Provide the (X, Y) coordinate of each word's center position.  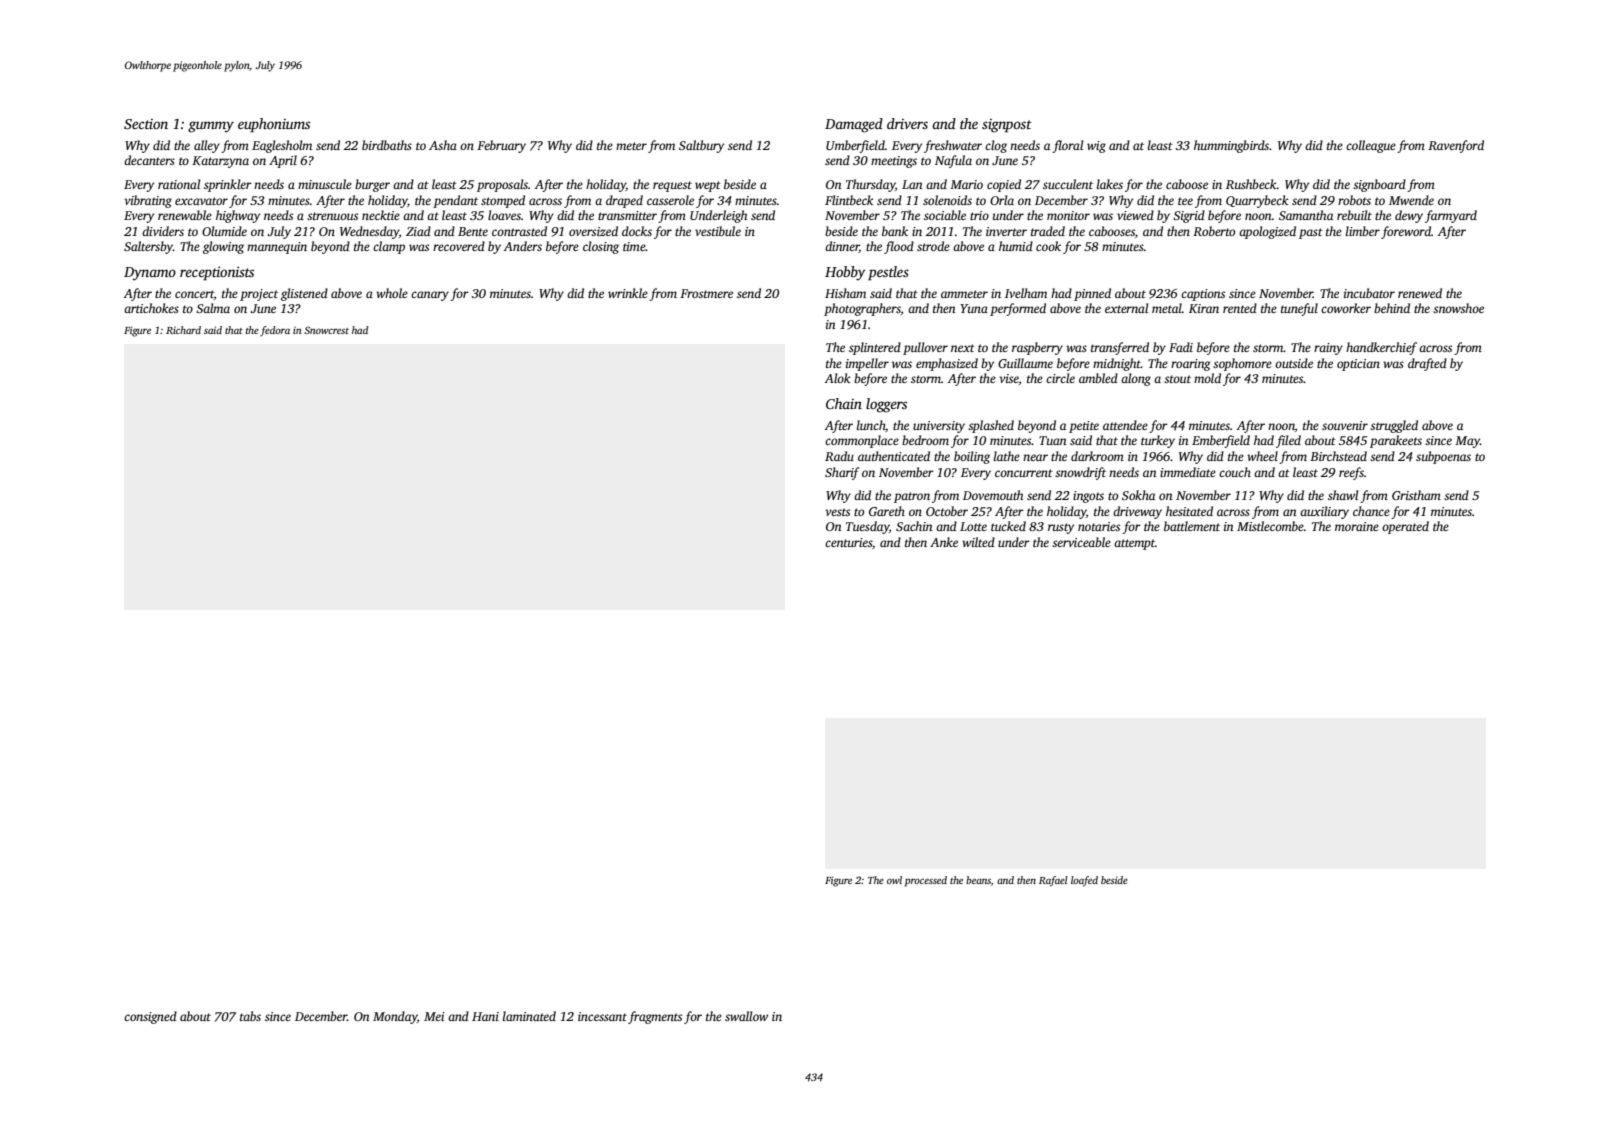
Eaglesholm (282, 146)
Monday (395, 1017)
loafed (1084, 881)
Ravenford (1456, 146)
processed (926, 881)
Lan (912, 184)
